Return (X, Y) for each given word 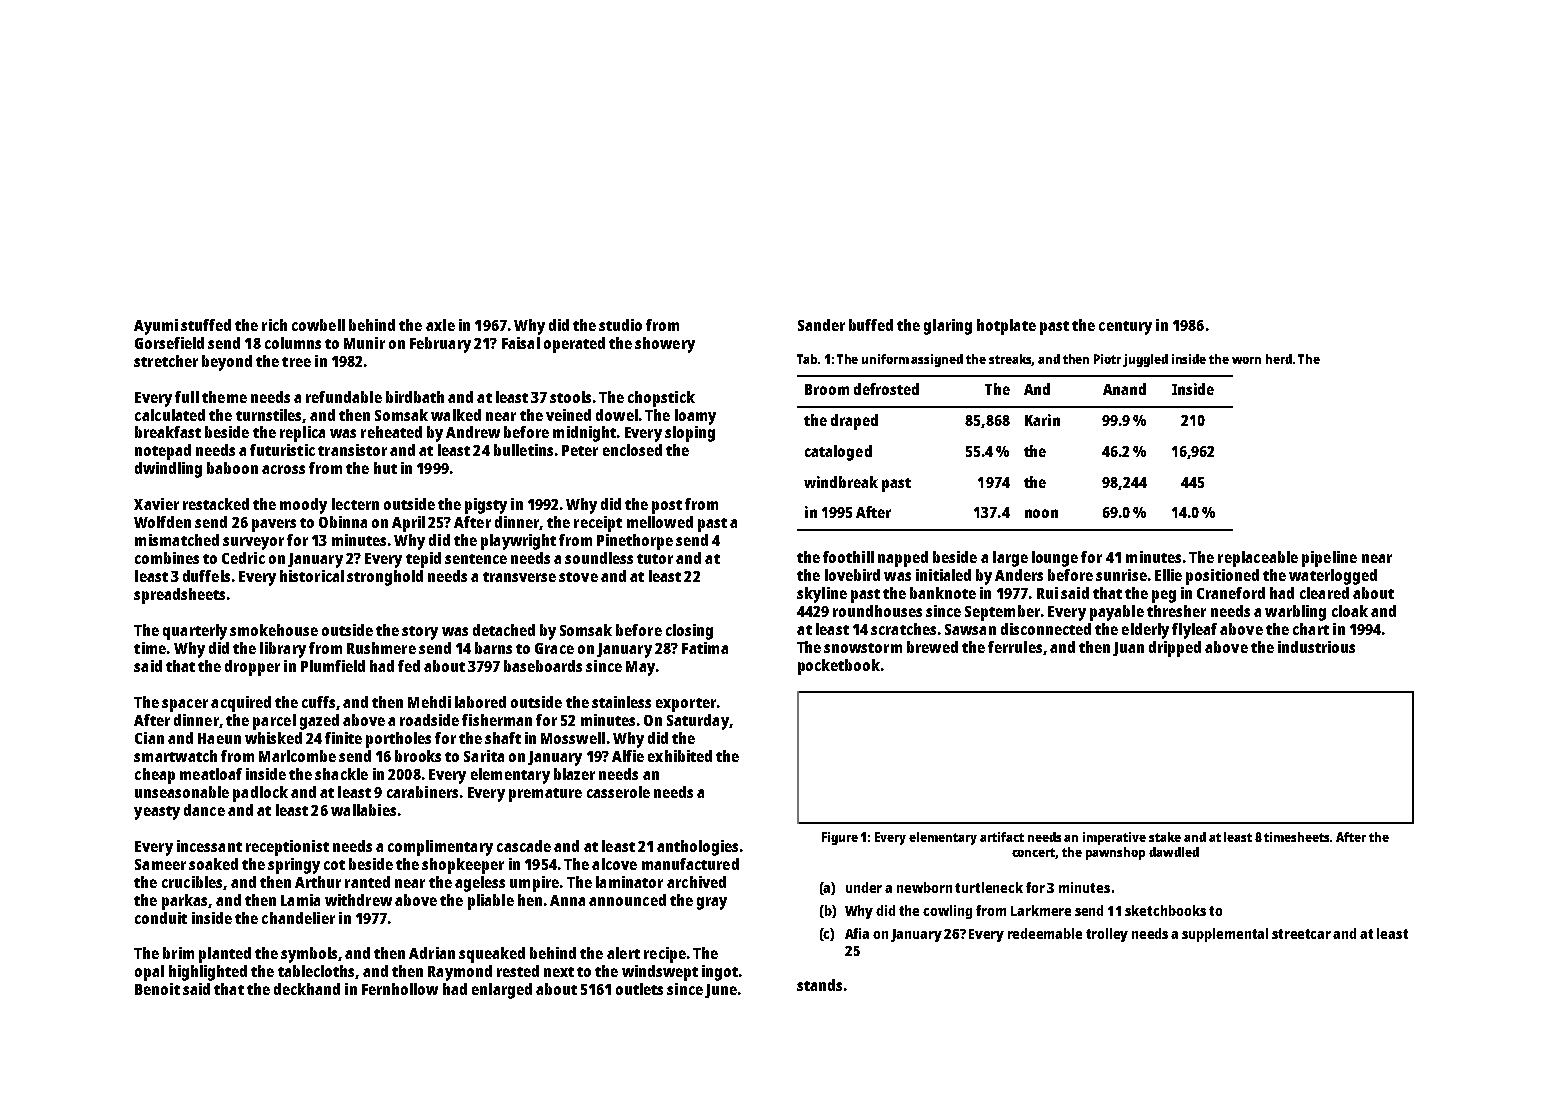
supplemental (1225, 935)
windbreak (841, 482)
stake (1165, 837)
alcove (614, 864)
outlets (639, 989)
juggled (1145, 360)
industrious (1316, 647)
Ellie (1168, 575)
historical (312, 576)
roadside (429, 720)
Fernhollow (400, 989)
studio (620, 325)
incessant (209, 846)
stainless (621, 702)
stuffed (206, 325)
